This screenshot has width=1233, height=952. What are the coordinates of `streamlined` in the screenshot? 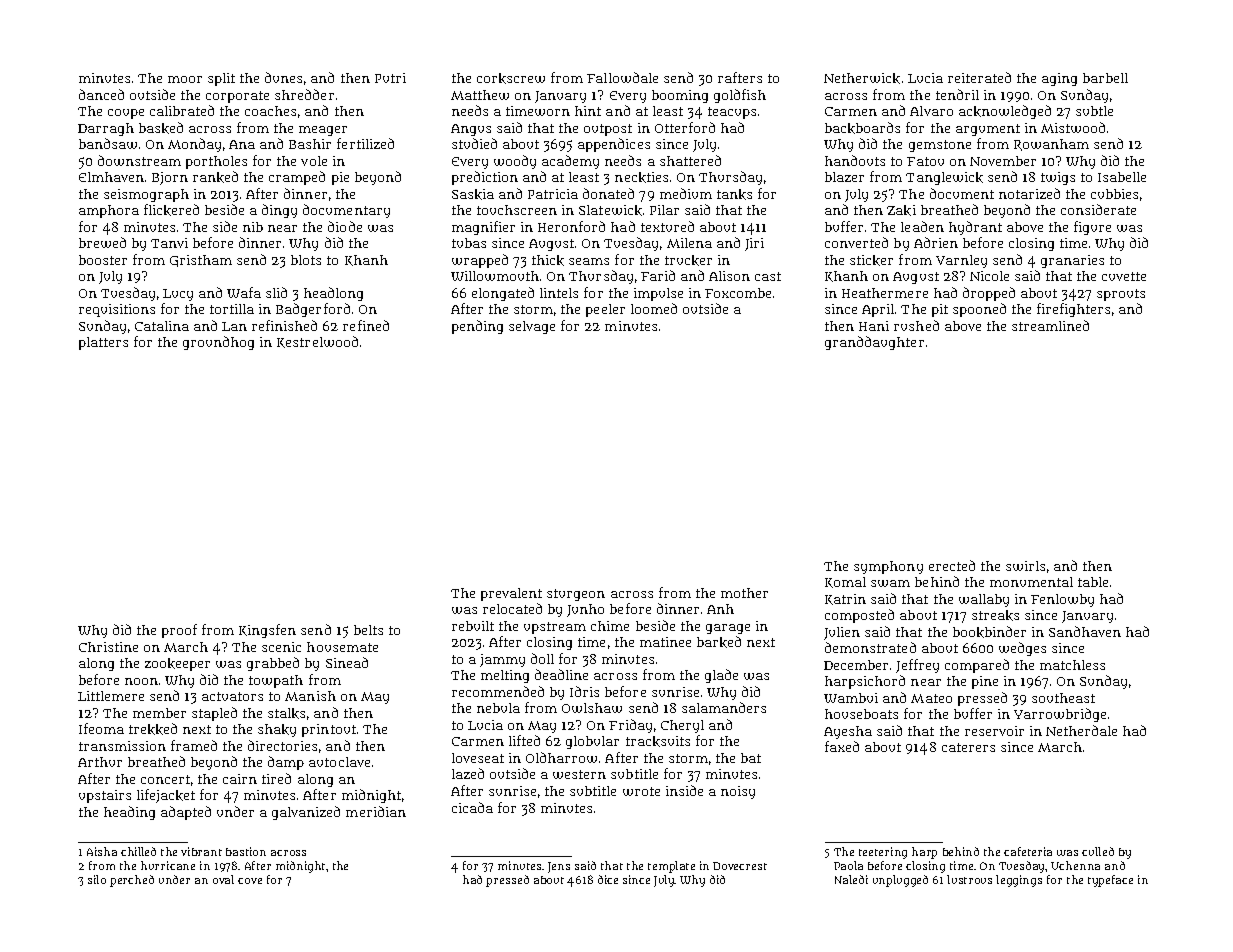 It's located at (1050, 325).
